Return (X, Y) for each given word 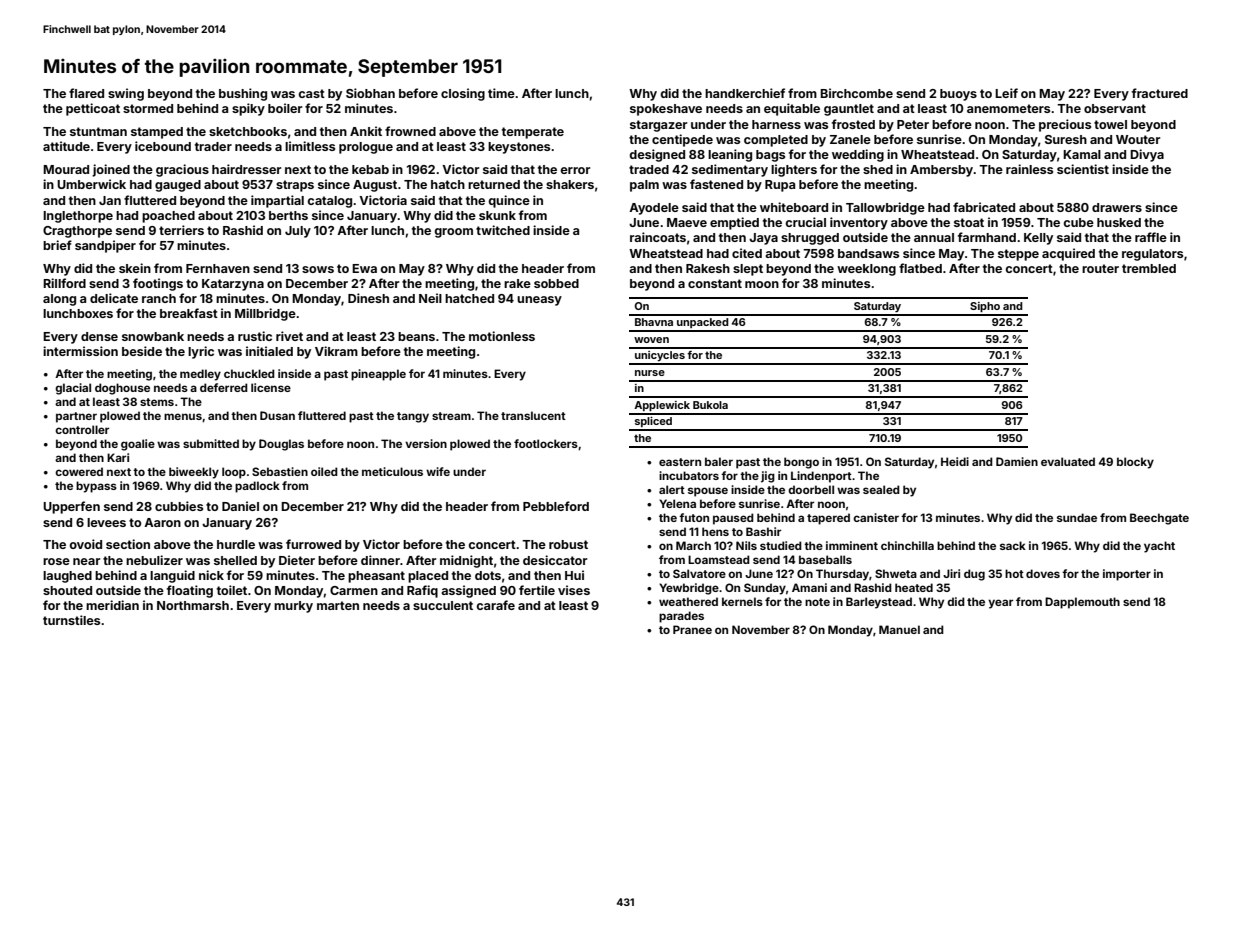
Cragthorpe (77, 232)
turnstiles (71, 620)
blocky (1135, 463)
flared (86, 93)
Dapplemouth (1082, 603)
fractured (1160, 93)
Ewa (364, 268)
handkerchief (745, 93)
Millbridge (265, 314)
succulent (443, 605)
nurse (650, 373)
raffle (1151, 237)
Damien (1017, 461)
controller (82, 429)
